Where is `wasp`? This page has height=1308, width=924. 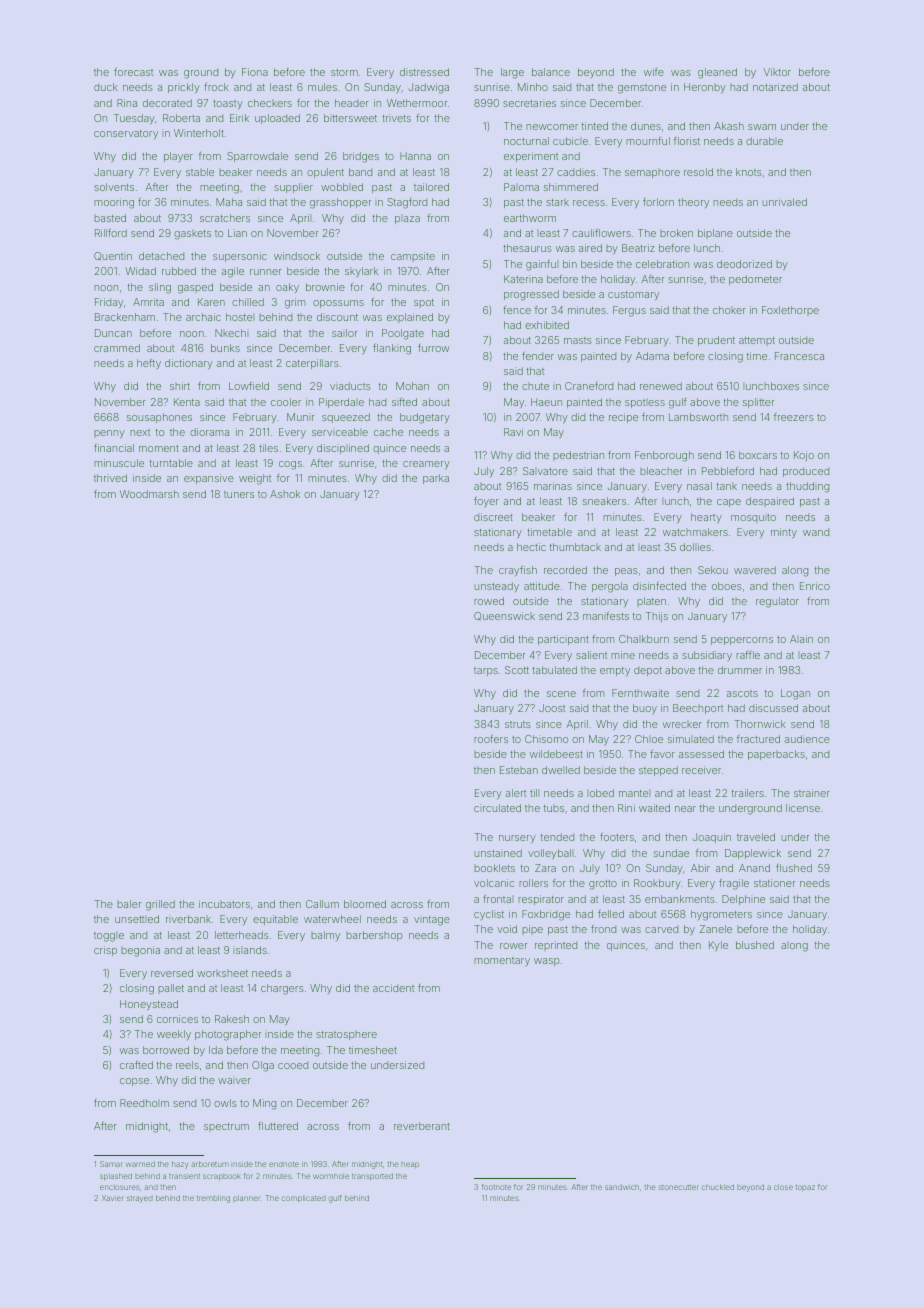 wasp is located at coordinates (547, 962).
